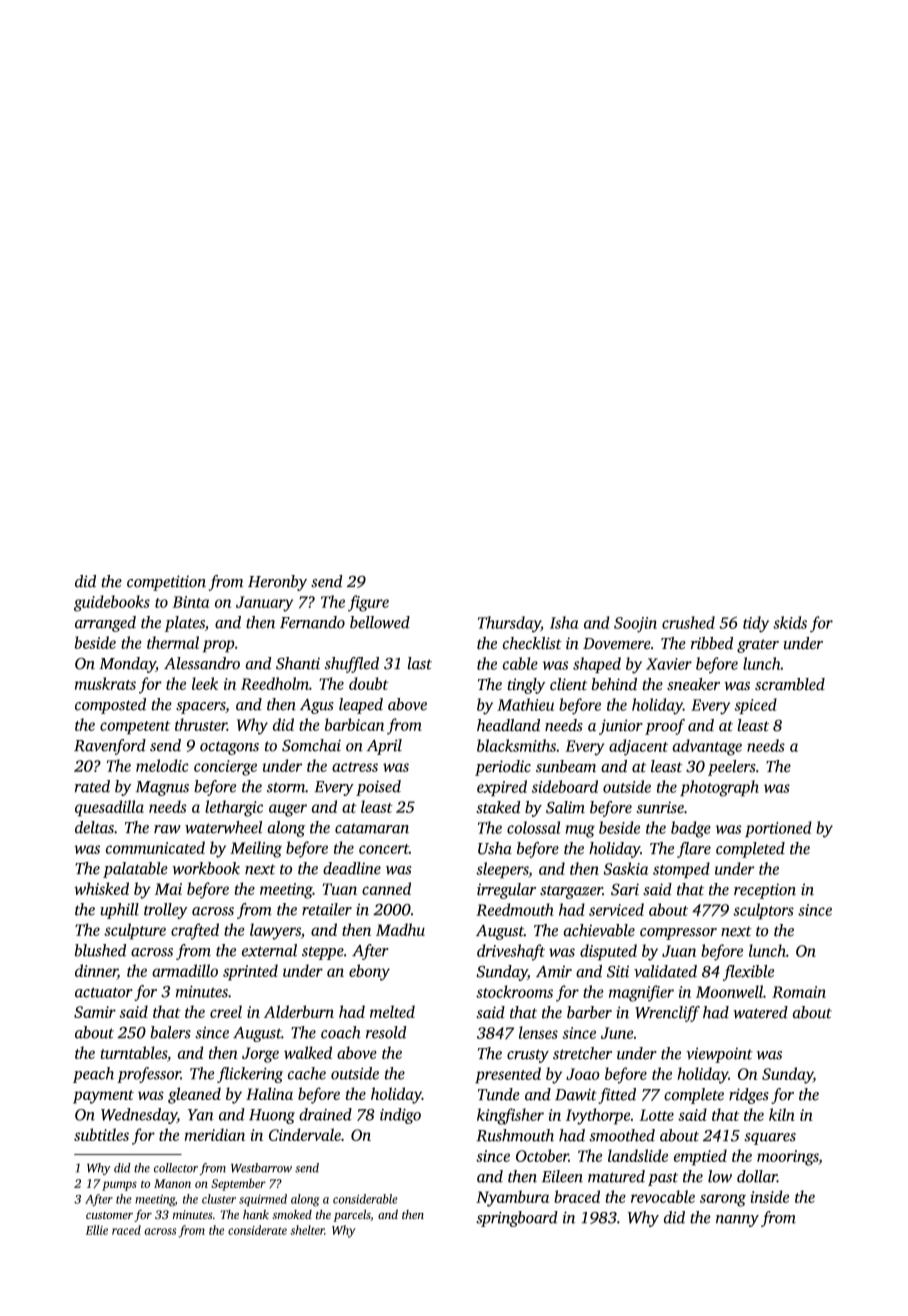 Image resolution: width=908 pixels, height=1316 pixels. What do you see at coordinates (327, 909) in the screenshot?
I see `retailer` at bounding box center [327, 909].
